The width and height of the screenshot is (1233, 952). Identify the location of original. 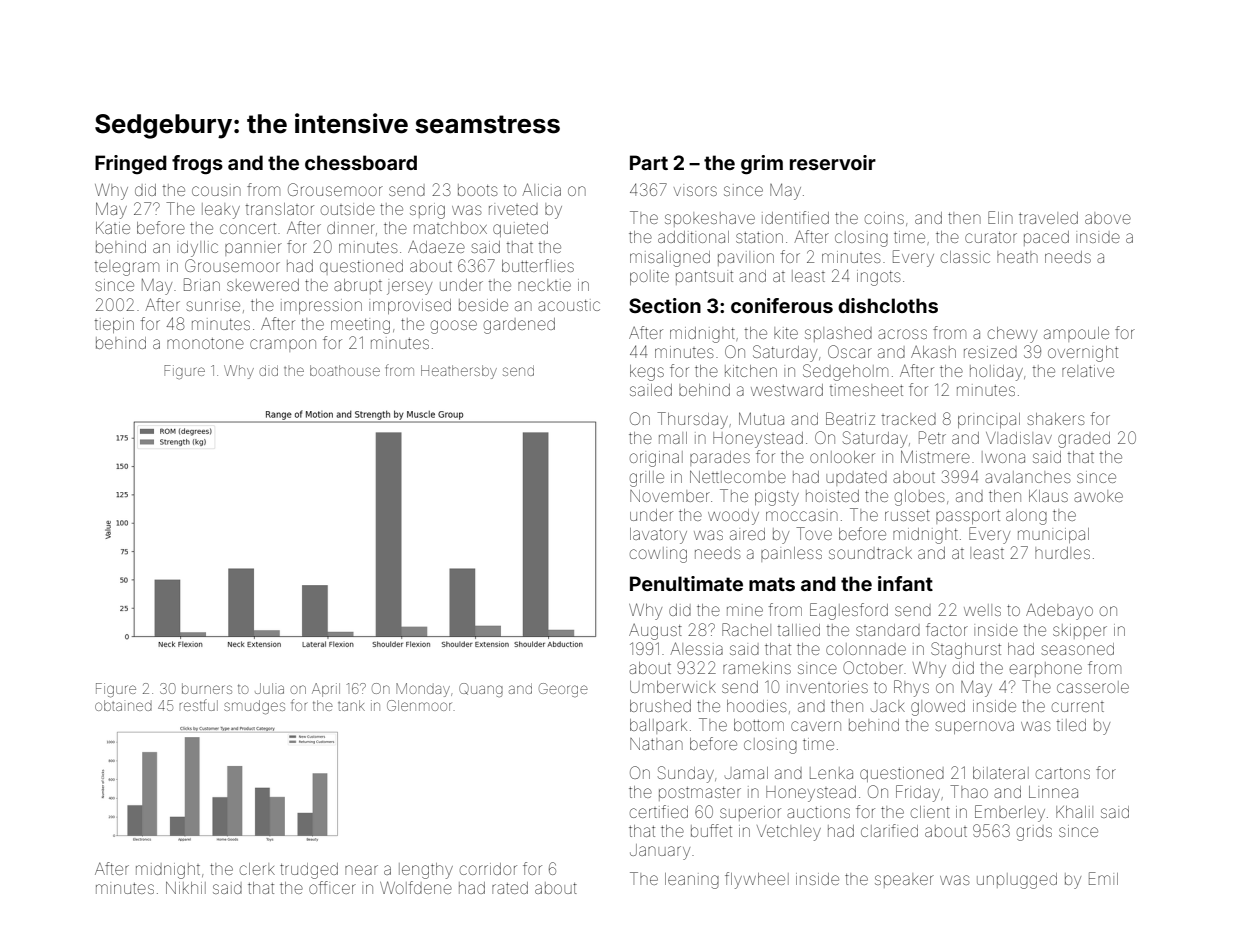
(656, 459).
